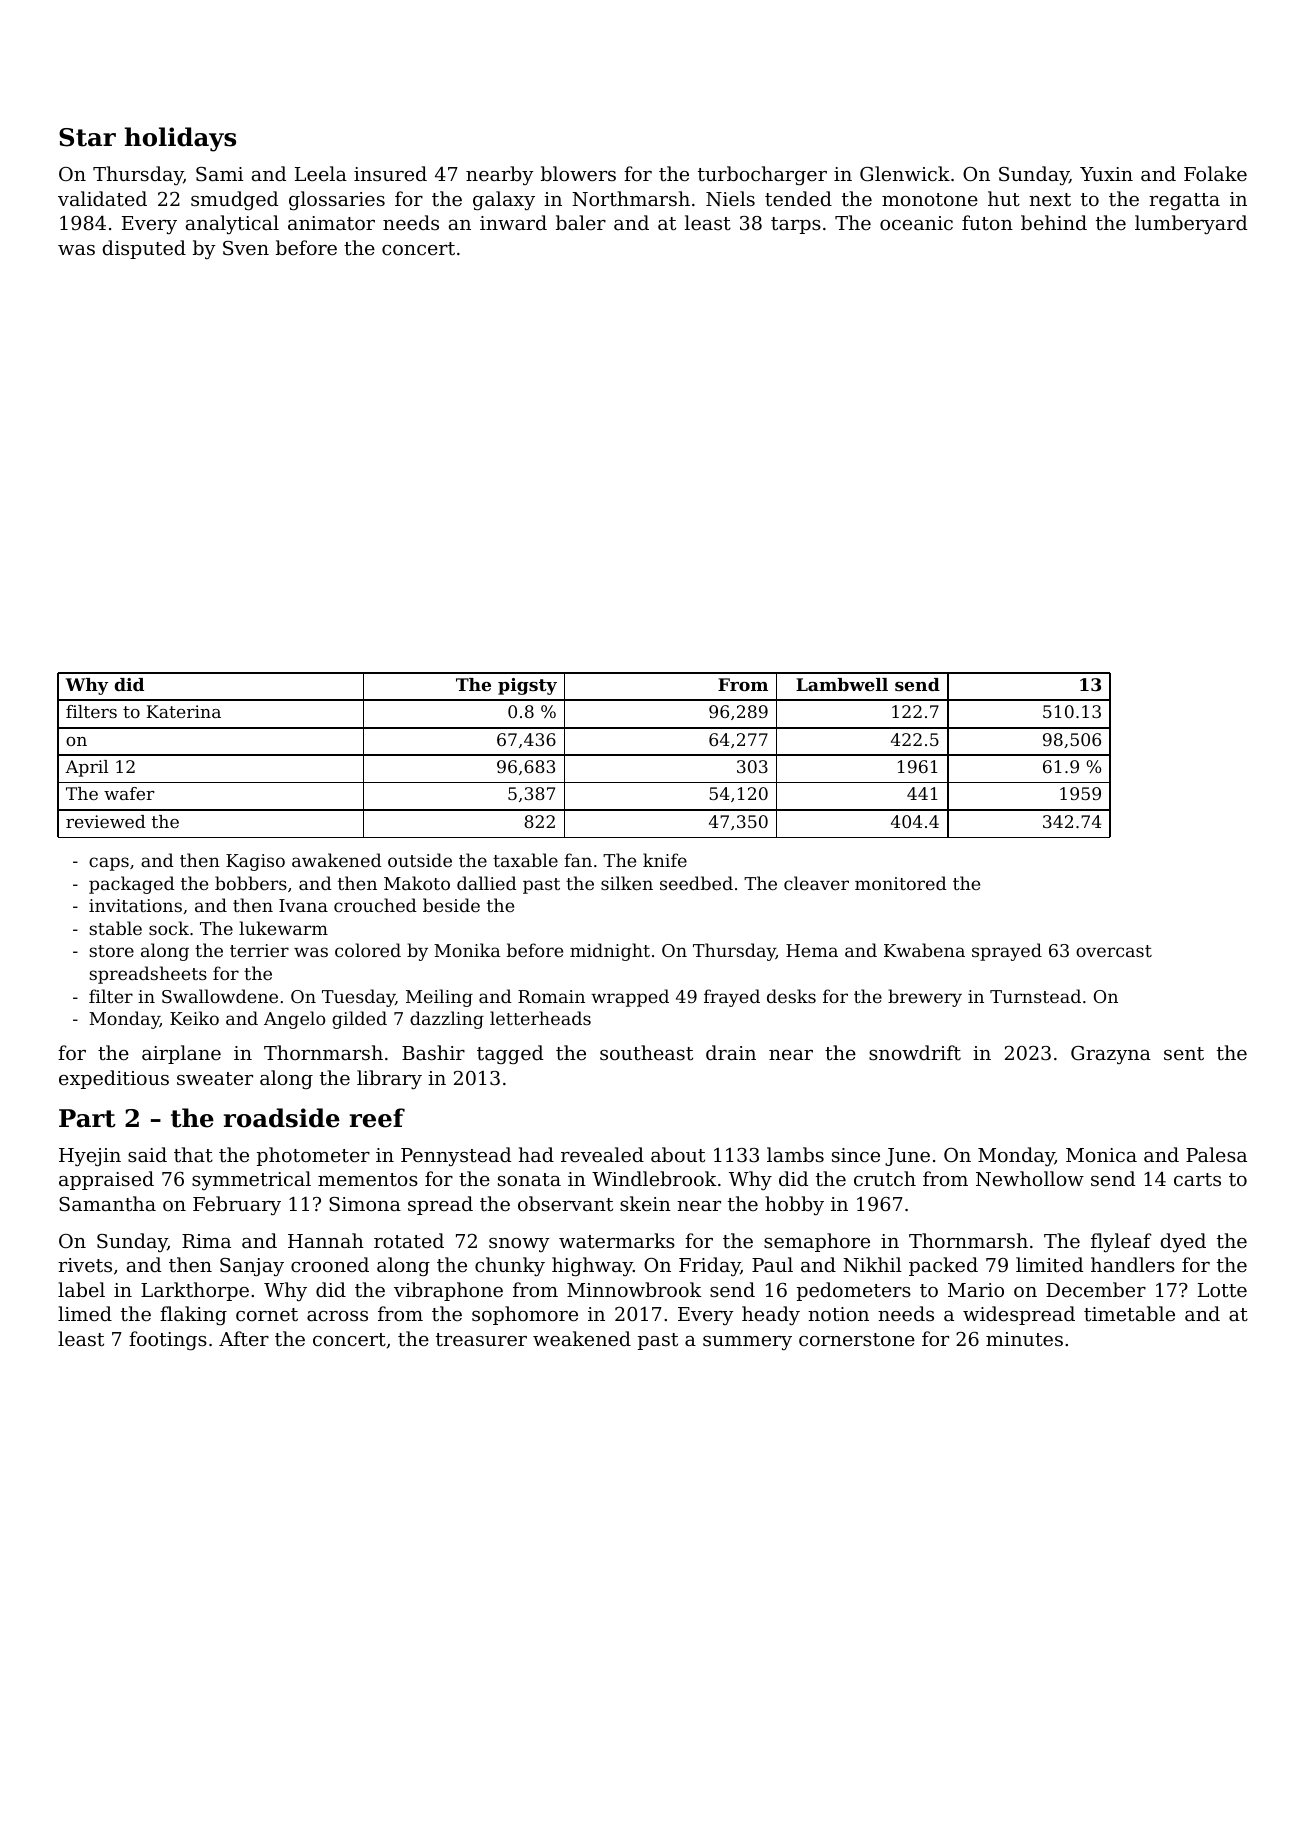 This screenshot has width=1306, height=1847. What do you see at coordinates (581, 222) in the screenshot?
I see `baler` at bounding box center [581, 222].
